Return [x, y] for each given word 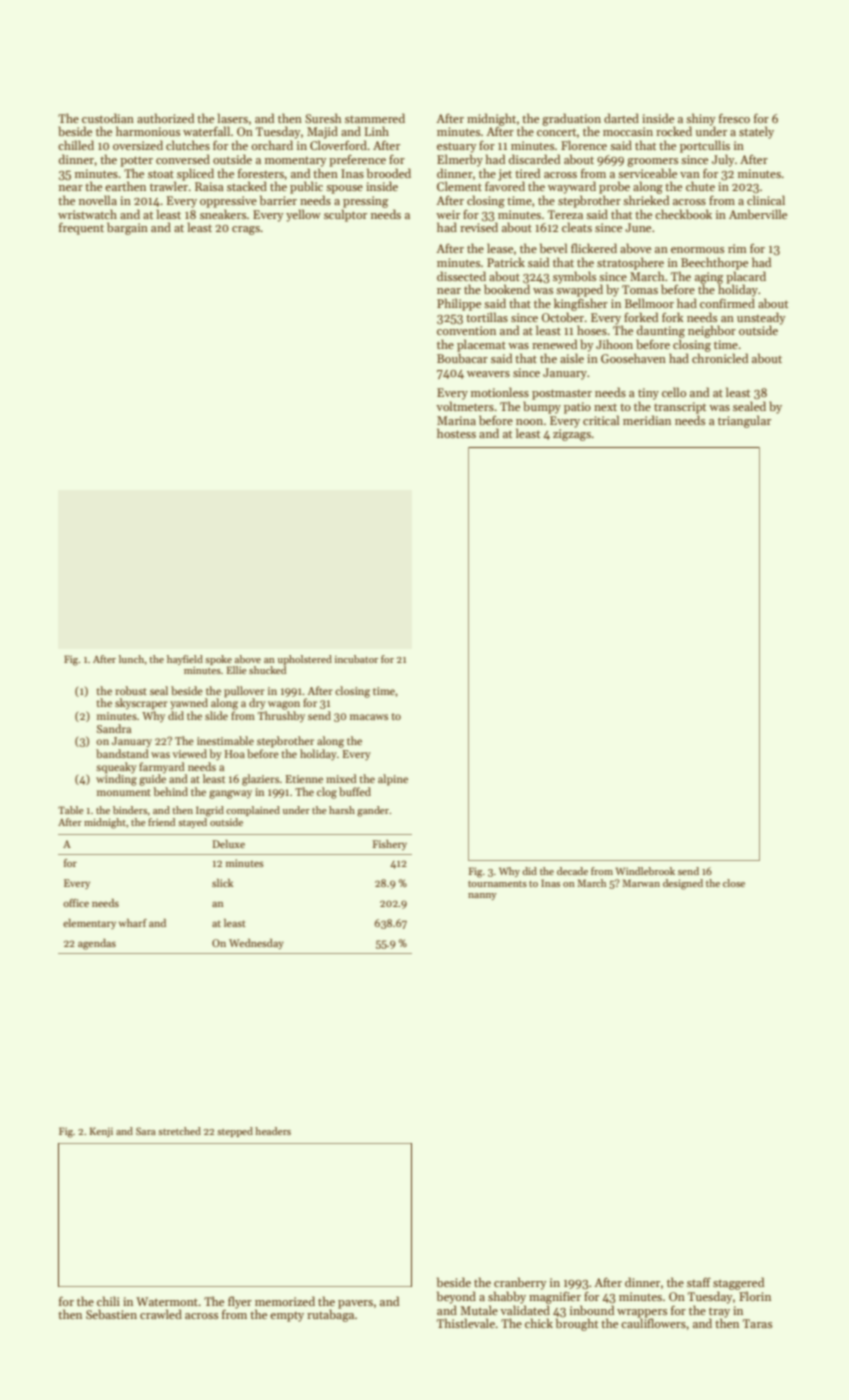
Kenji [101, 1132]
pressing [365, 202]
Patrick [506, 262]
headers [273, 1131]
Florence [584, 145]
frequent [81, 228]
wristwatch [87, 214]
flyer [240, 1302]
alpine [393, 780]
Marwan [641, 883]
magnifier [555, 1298]
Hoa [234, 754]
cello [674, 392]
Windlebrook [645, 871]
